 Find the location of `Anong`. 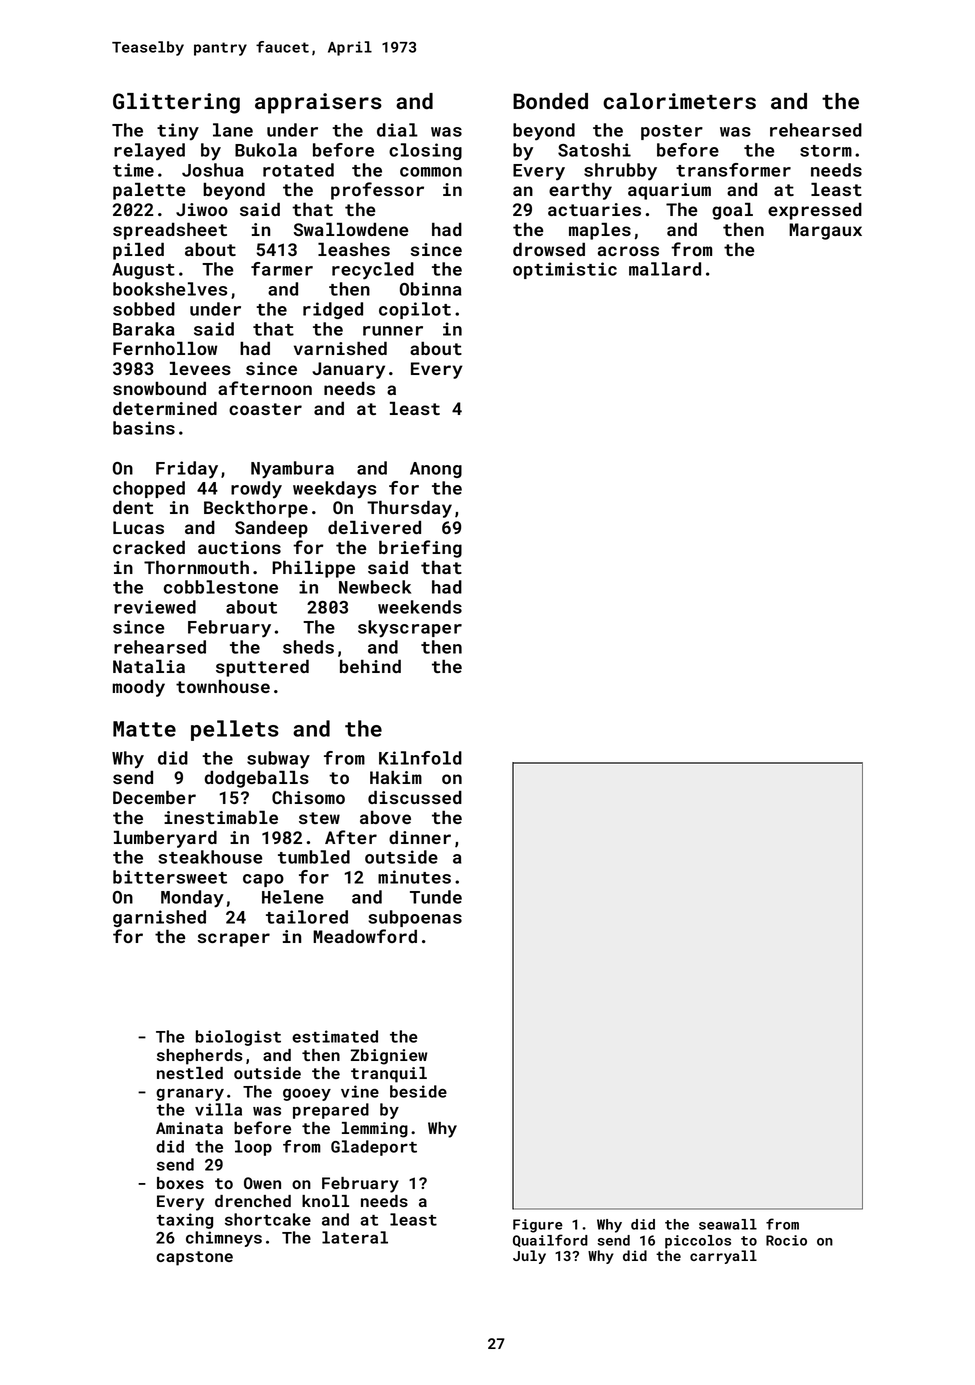

Anong is located at coordinates (436, 470).
